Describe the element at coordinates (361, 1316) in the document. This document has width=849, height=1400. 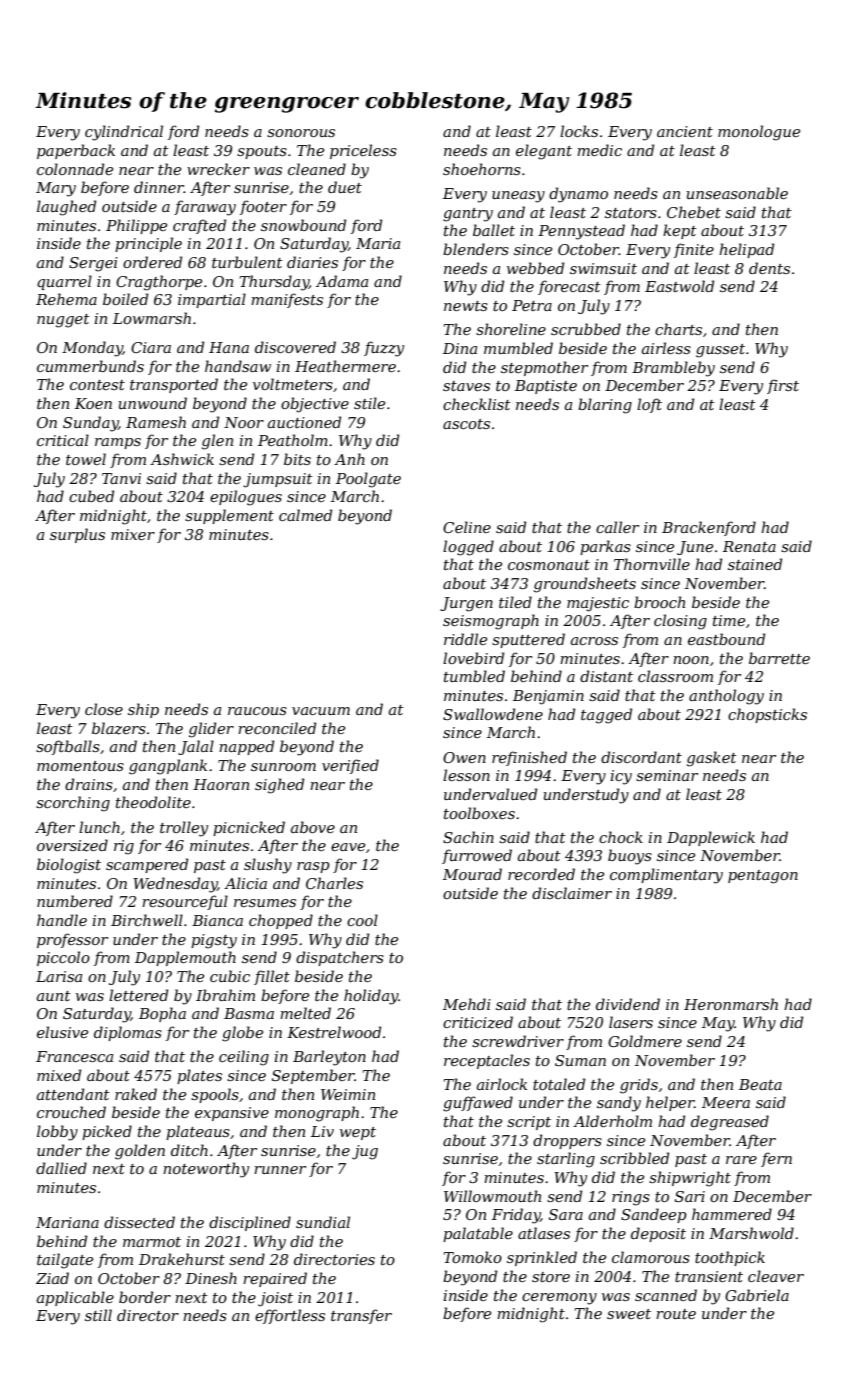
I see `transfer` at that location.
